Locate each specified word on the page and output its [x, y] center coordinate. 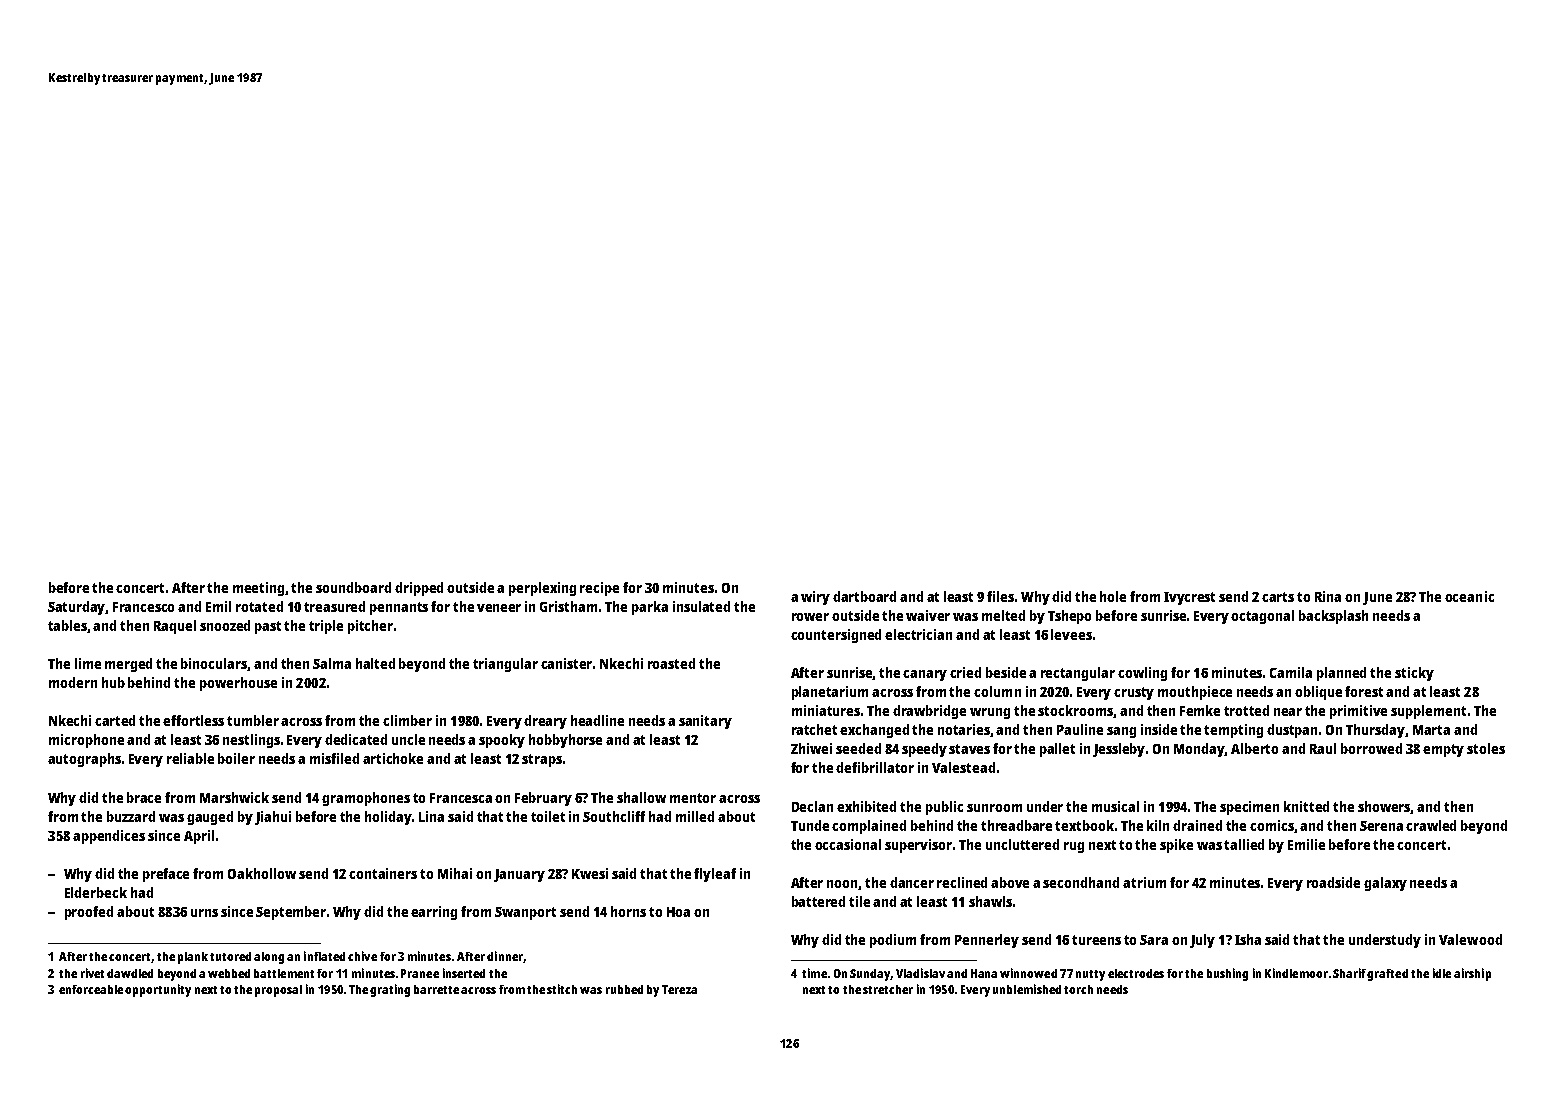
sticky [1414, 674]
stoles [1486, 748]
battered [818, 901]
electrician [918, 634]
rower [810, 617]
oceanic [1469, 596]
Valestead [963, 767]
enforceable [91, 989]
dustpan [1292, 731]
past [268, 627]
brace [144, 797]
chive [362, 956]
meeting [258, 589]
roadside [1333, 882]
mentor [693, 798]
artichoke [393, 758]
